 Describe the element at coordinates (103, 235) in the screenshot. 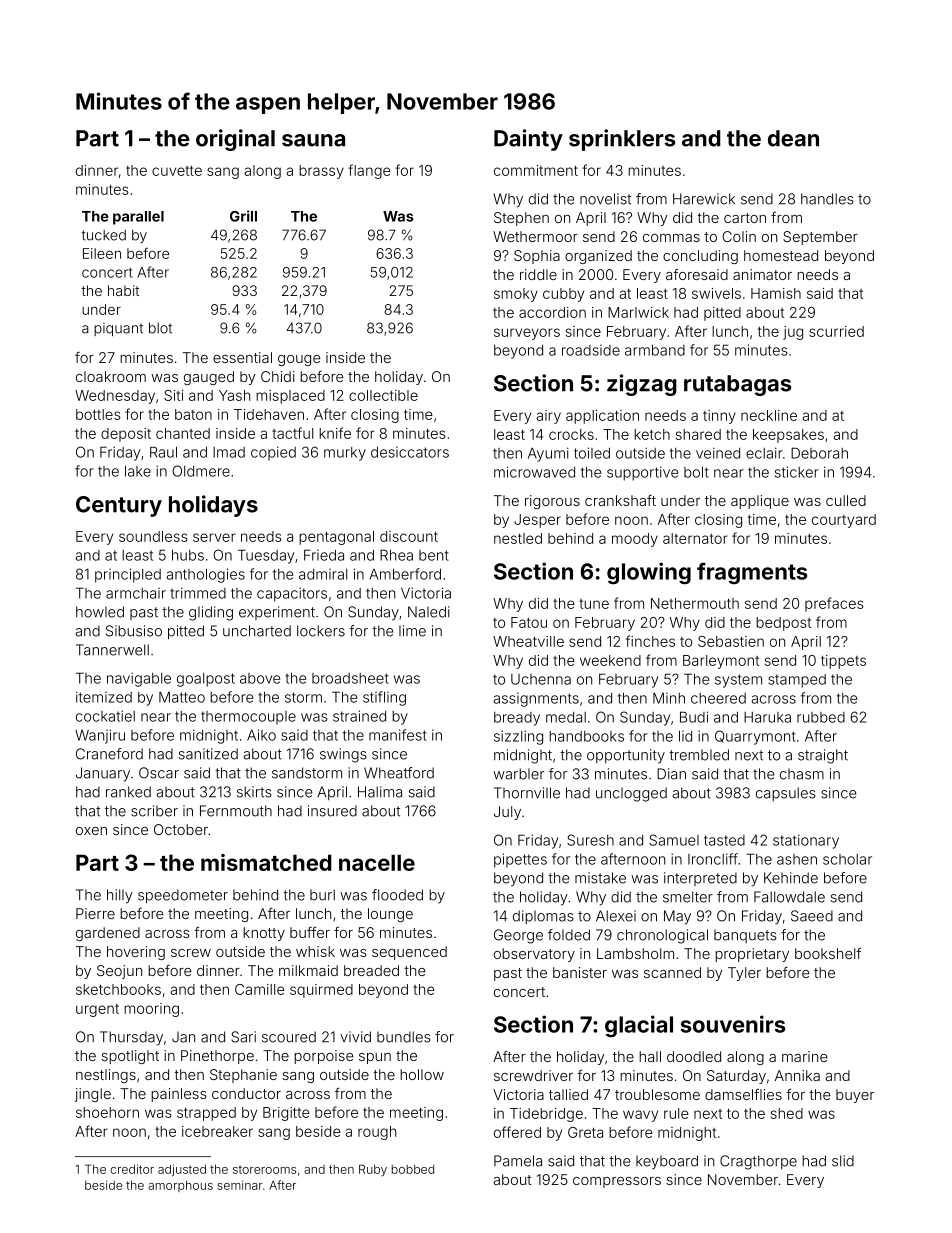

I see `tucked` at that location.
